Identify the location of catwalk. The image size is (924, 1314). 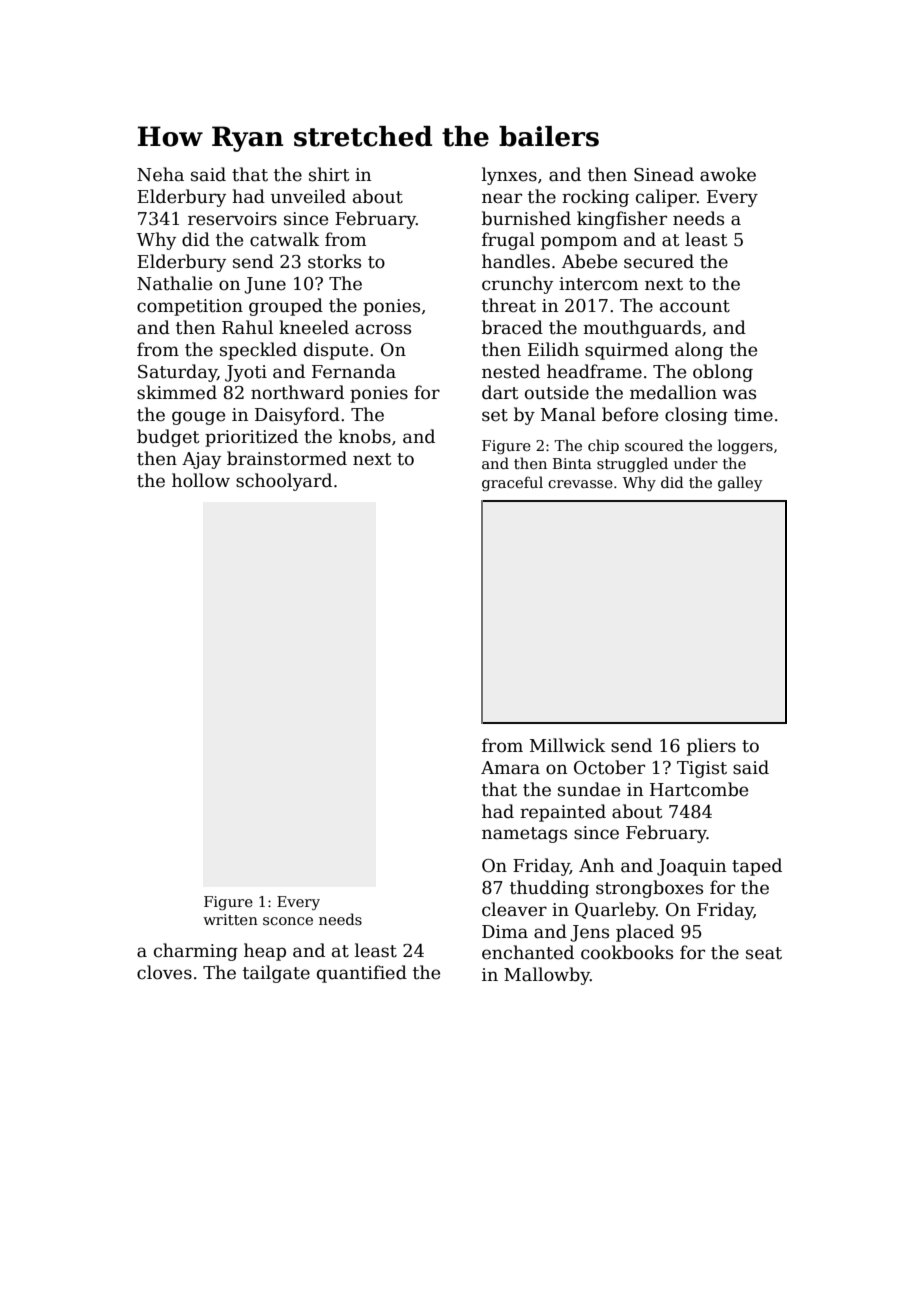
(284, 239).
